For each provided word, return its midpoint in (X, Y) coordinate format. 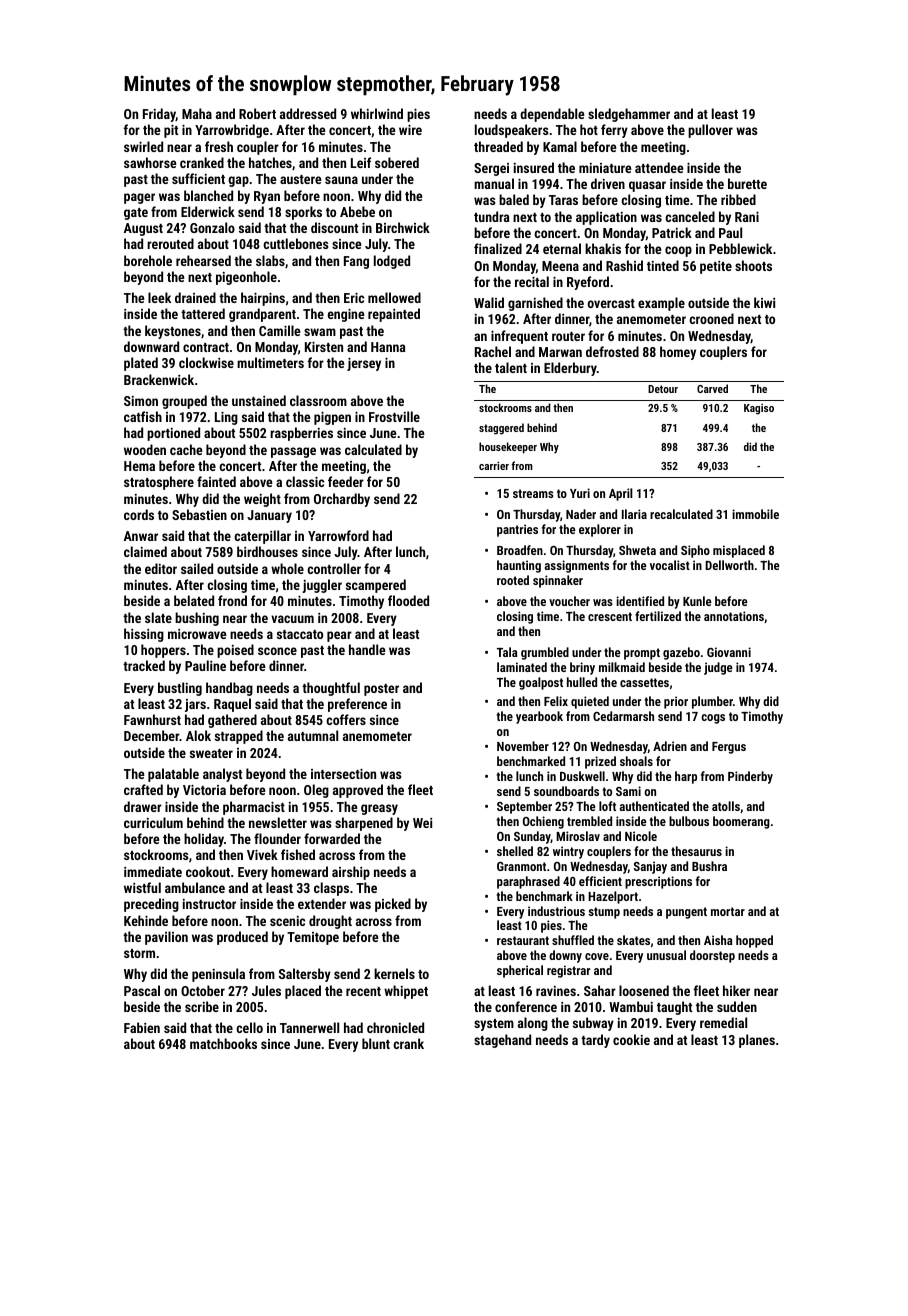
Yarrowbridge (232, 131)
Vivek (262, 854)
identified (640, 601)
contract (206, 347)
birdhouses (267, 551)
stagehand (502, 1041)
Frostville (394, 416)
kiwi (764, 302)
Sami (628, 791)
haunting (519, 566)
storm (139, 953)
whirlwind (377, 113)
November (523, 746)
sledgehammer (629, 115)
